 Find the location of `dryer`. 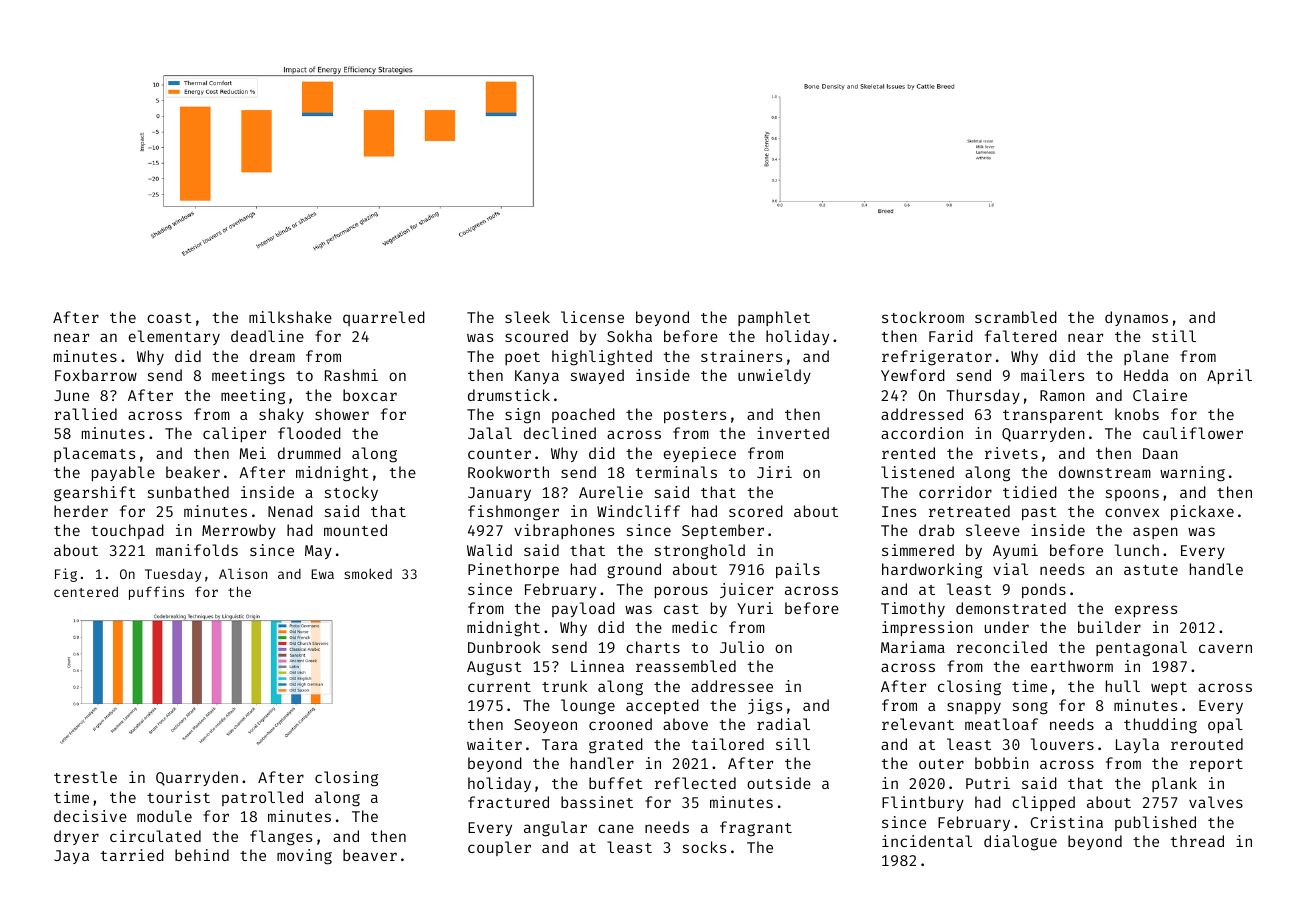

dryer is located at coordinates (76, 837).
